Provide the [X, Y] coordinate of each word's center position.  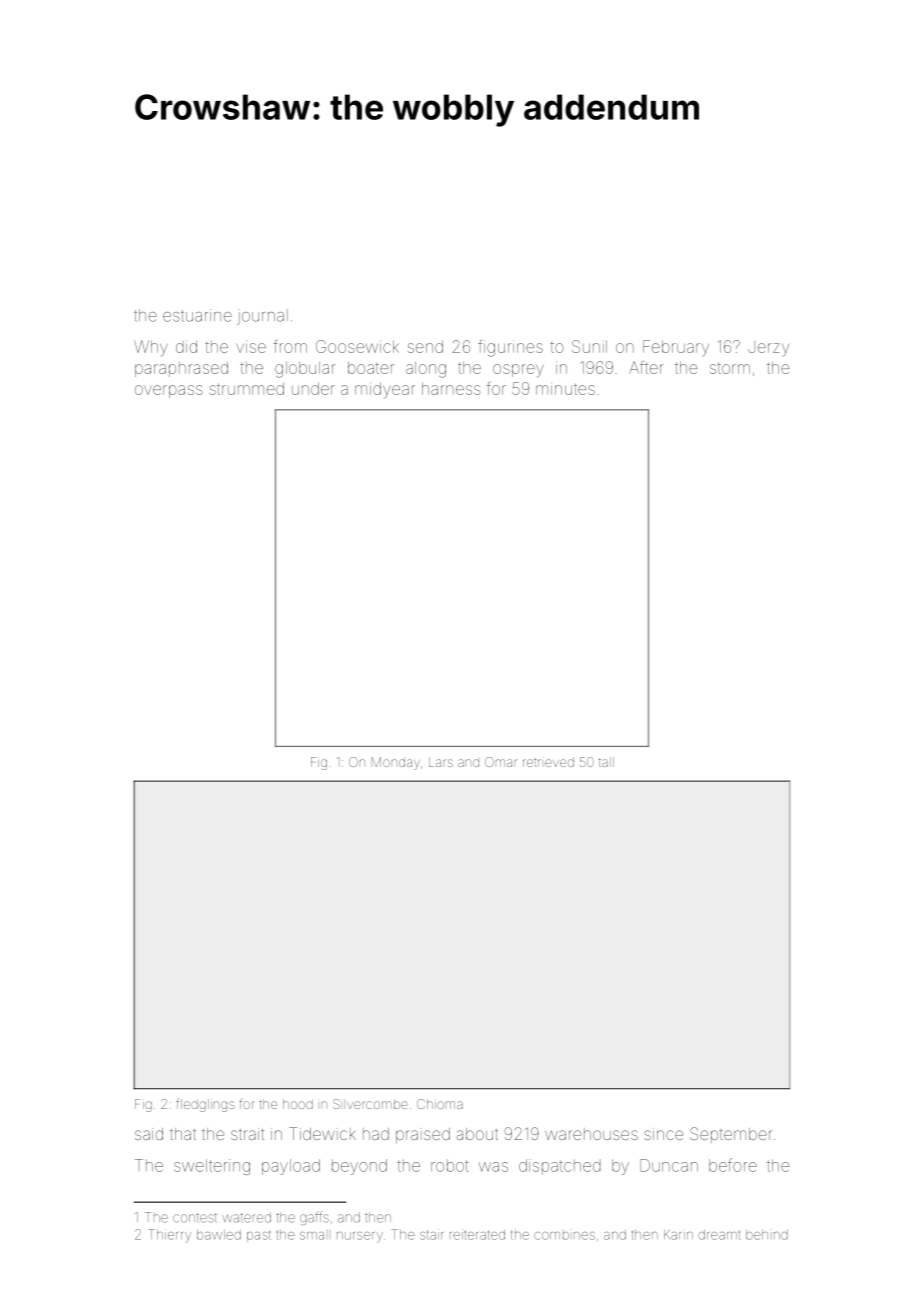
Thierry [169, 1236]
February [676, 348]
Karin [678, 1234]
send [425, 346]
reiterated [477, 1234]
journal [262, 317]
